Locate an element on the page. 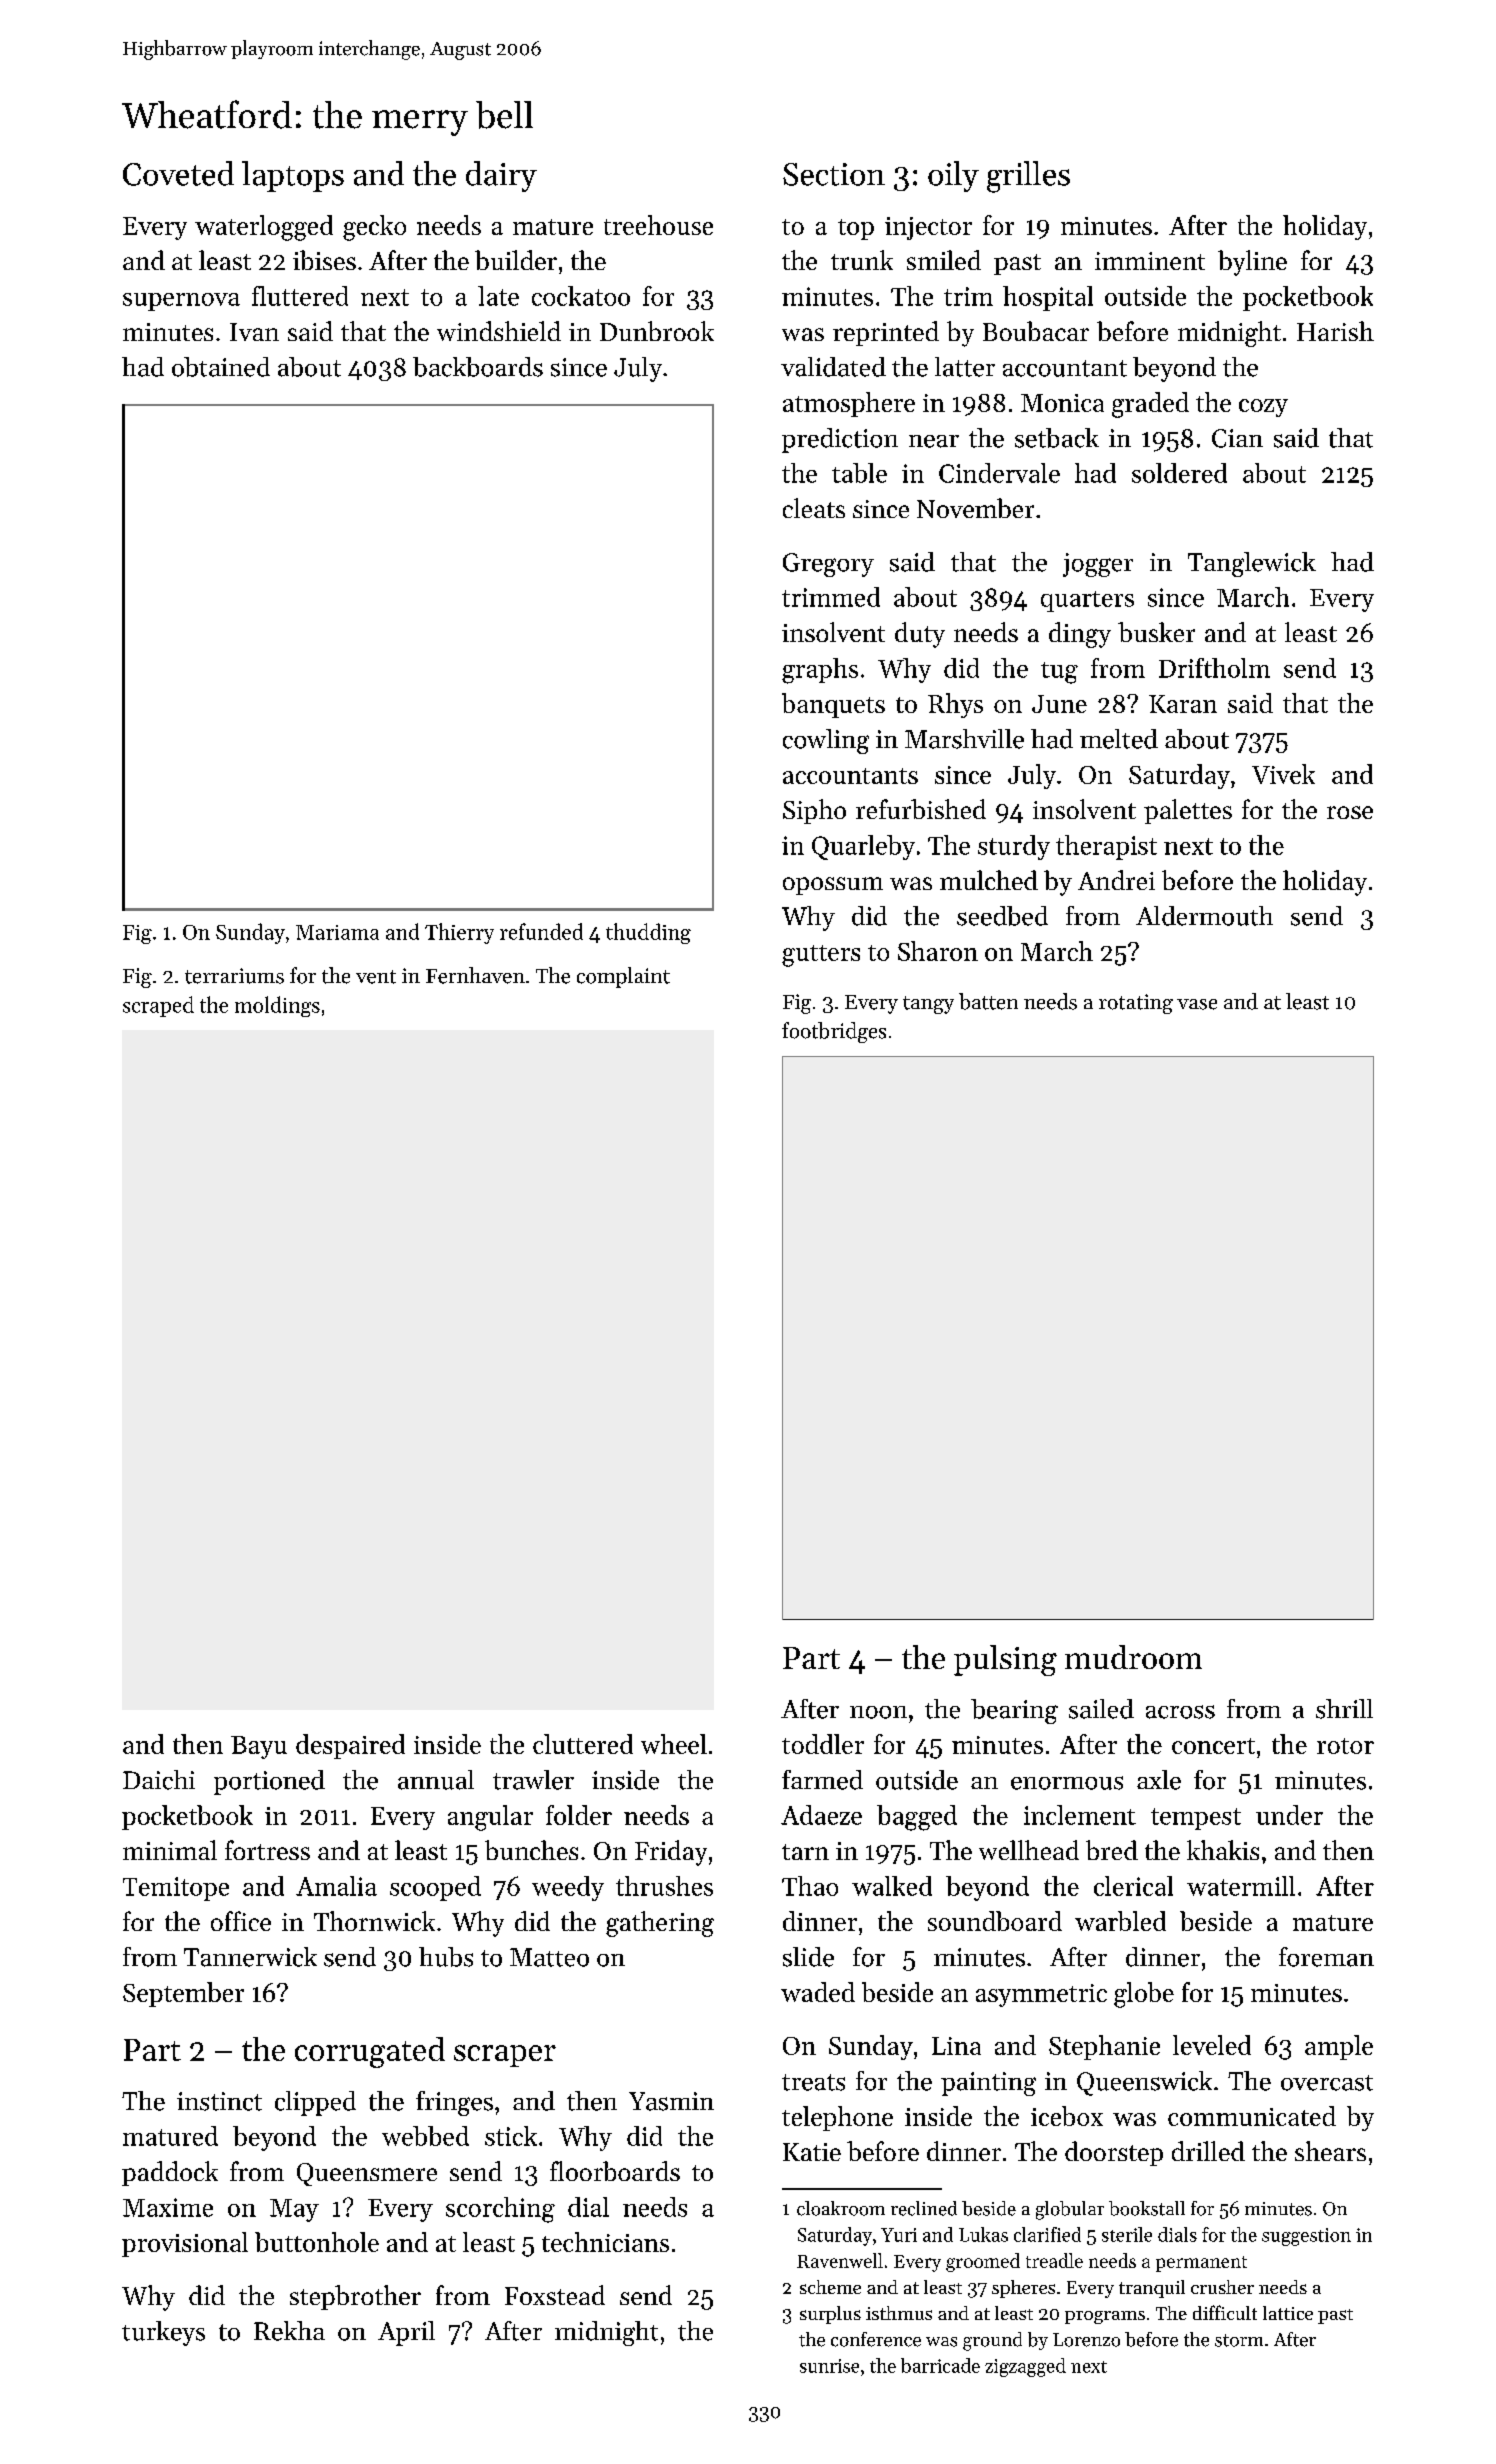  Daichi is located at coordinates (159, 1780).
